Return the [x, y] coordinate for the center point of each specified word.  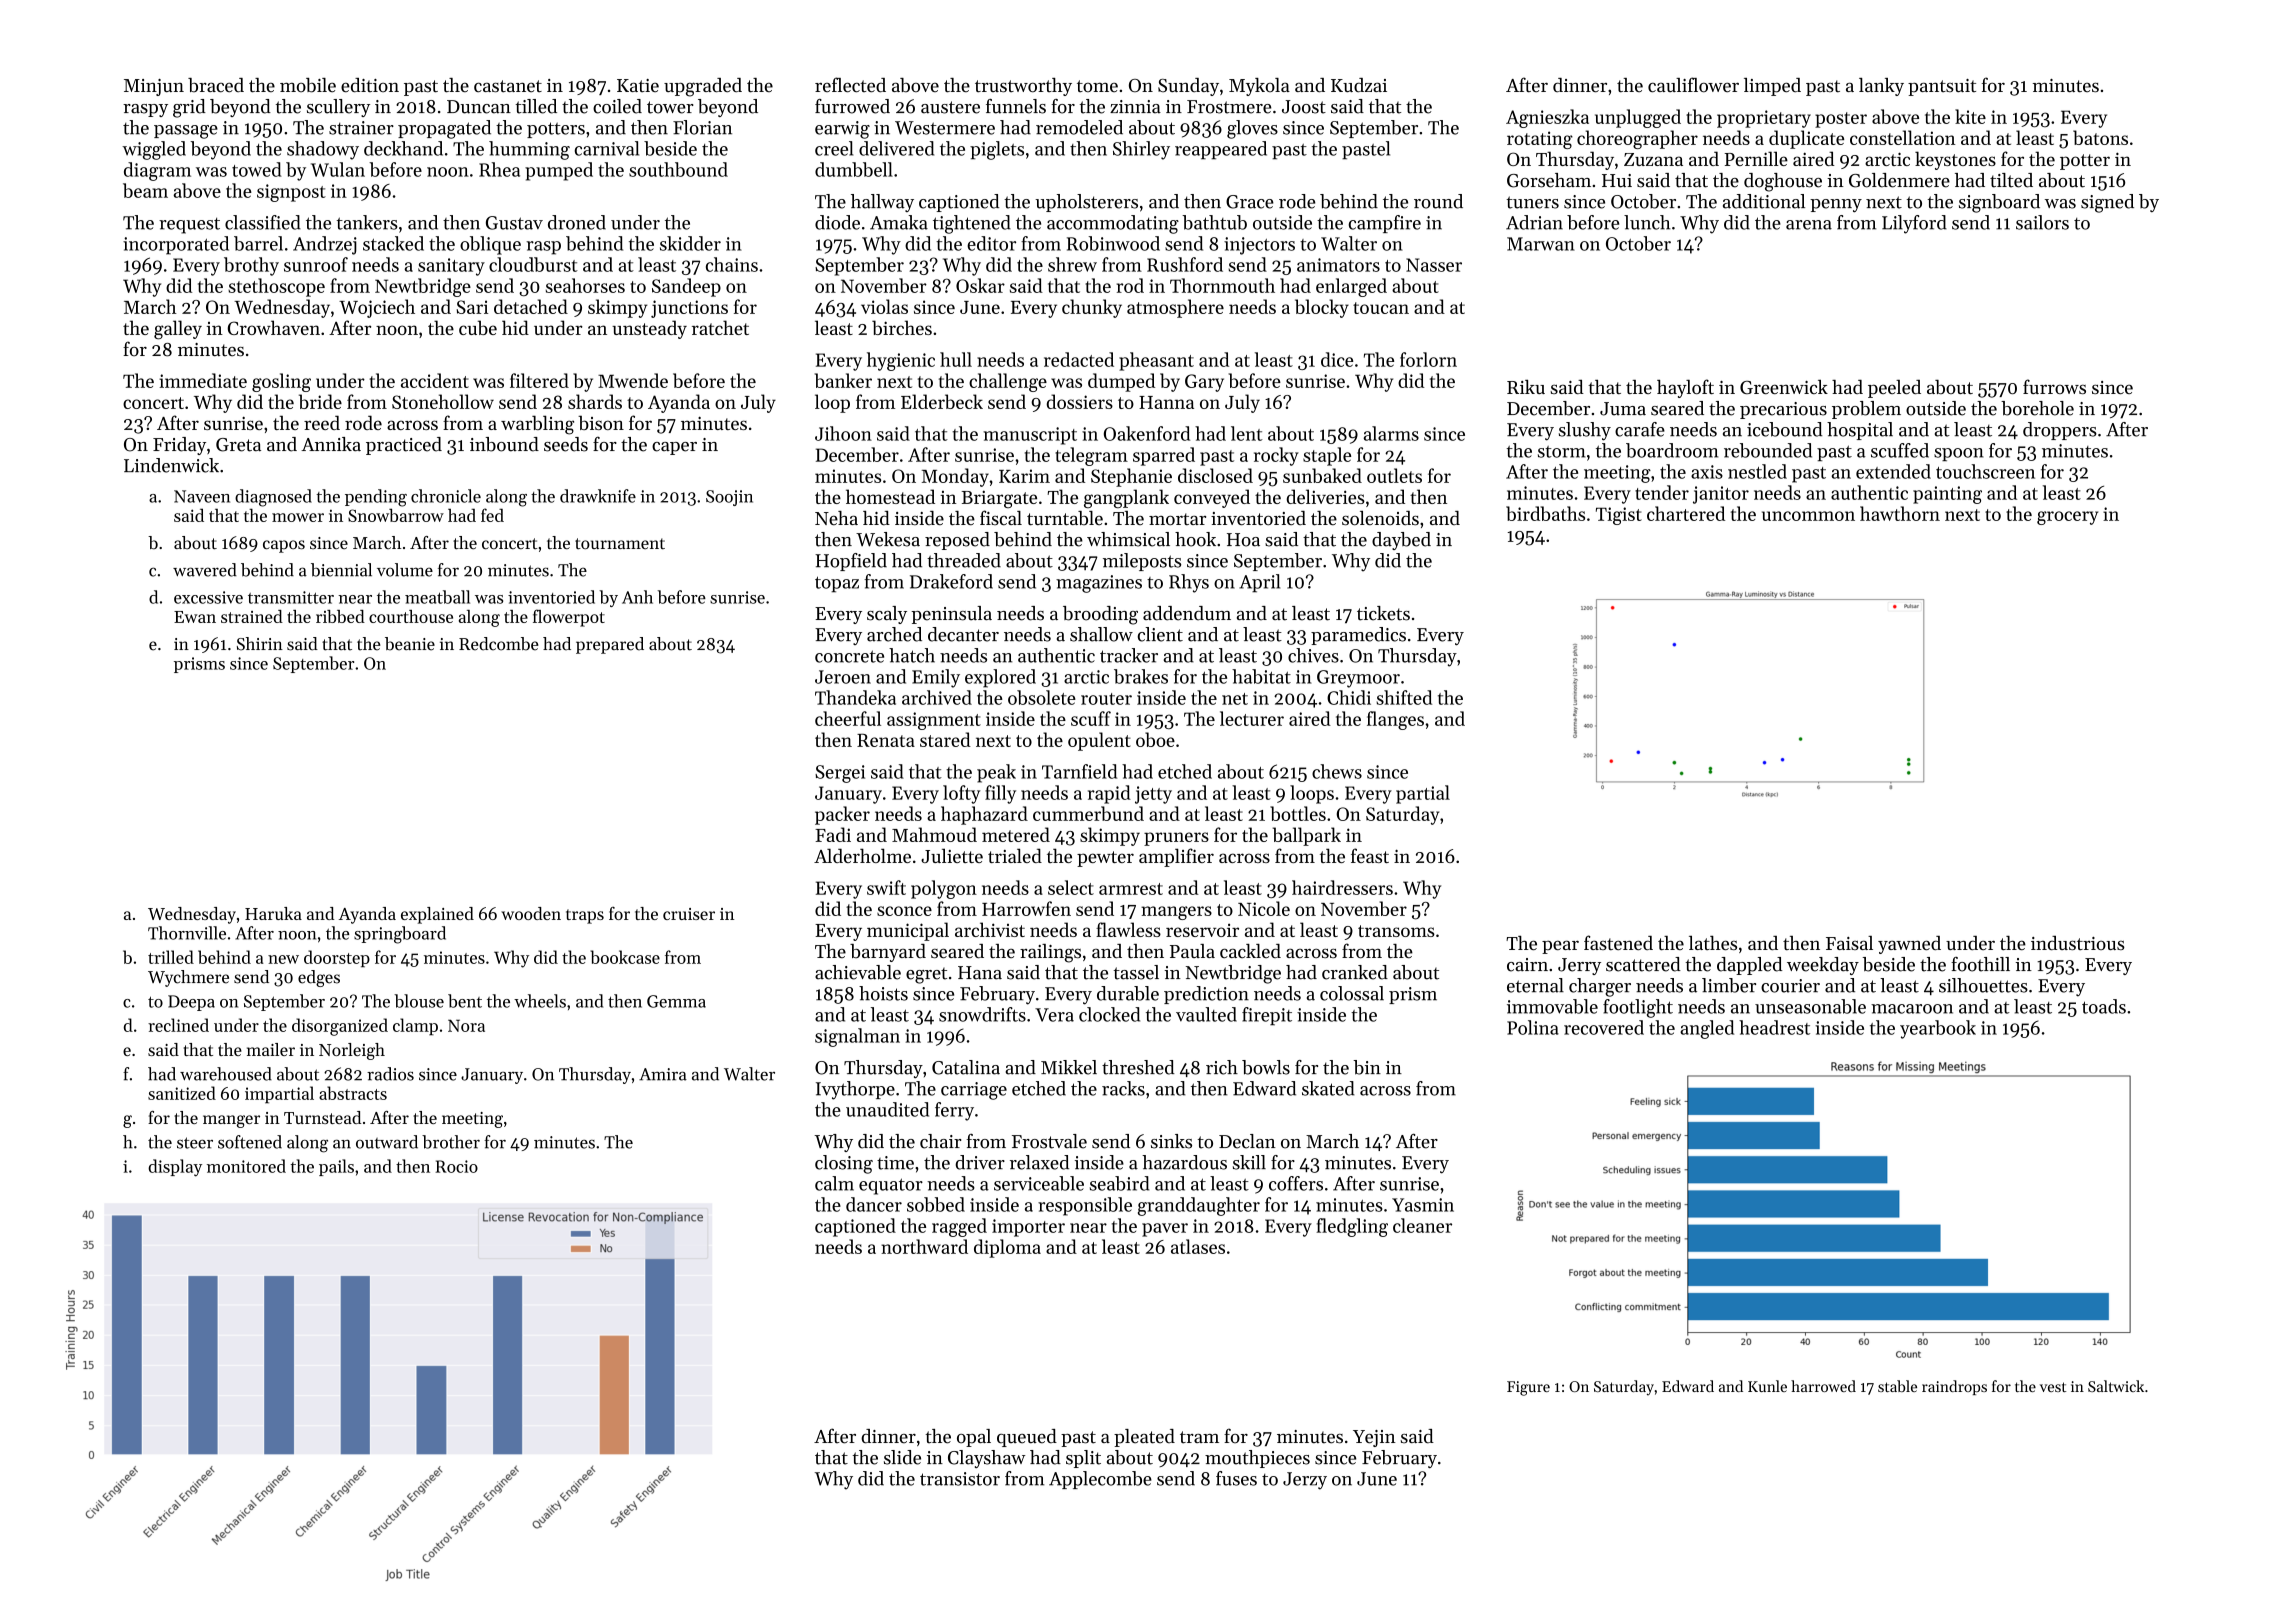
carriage [974, 1091]
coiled [617, 106]
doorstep [337, 958]
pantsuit [1942, 87]
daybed [1401, 541]
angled [1707, 1029]
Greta [238, 445]
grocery [2067, 518]
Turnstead [322, 1117]
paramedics [1358, 636]
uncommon [1808, 516]
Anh [637, 597]
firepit [1267, 1016]
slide [902, 1457]
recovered [1604, 1027]
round [1438, 201]
